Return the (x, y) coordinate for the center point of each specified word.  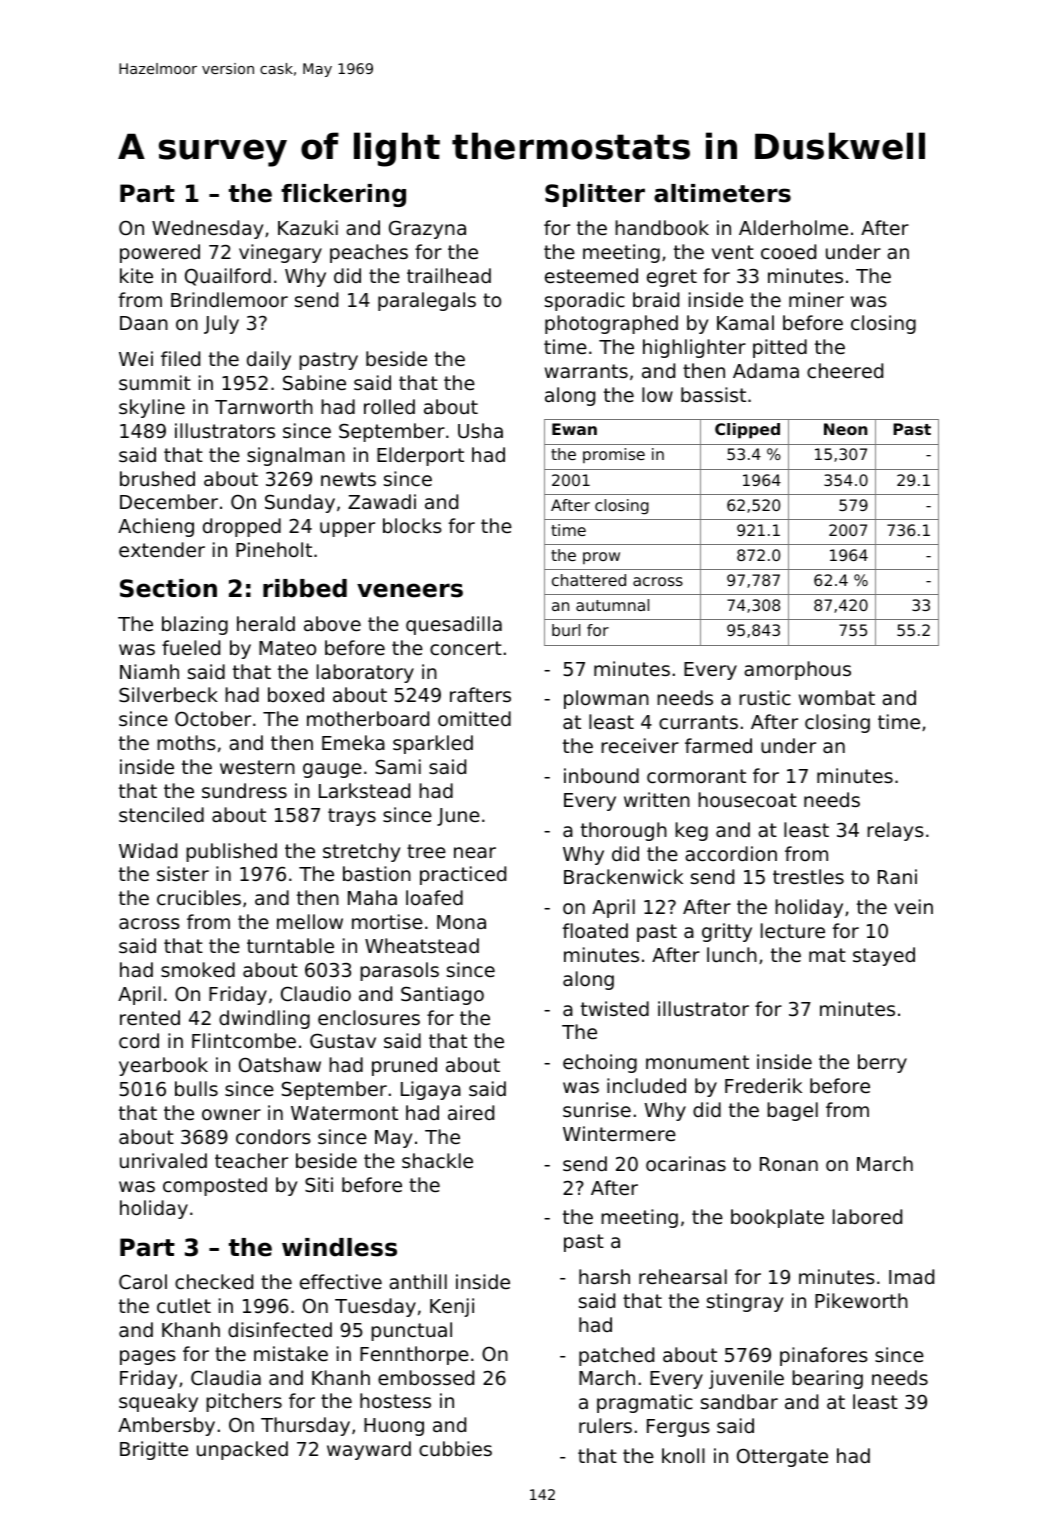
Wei (136, 358)
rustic (765, 697)
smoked (198, 969)
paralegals (427, 301)
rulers (605, 1425)
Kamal (745, 322)
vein (913, 906)
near (475, 852)
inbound (601, 775)
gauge (332, 770)
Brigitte (154, 1450)
